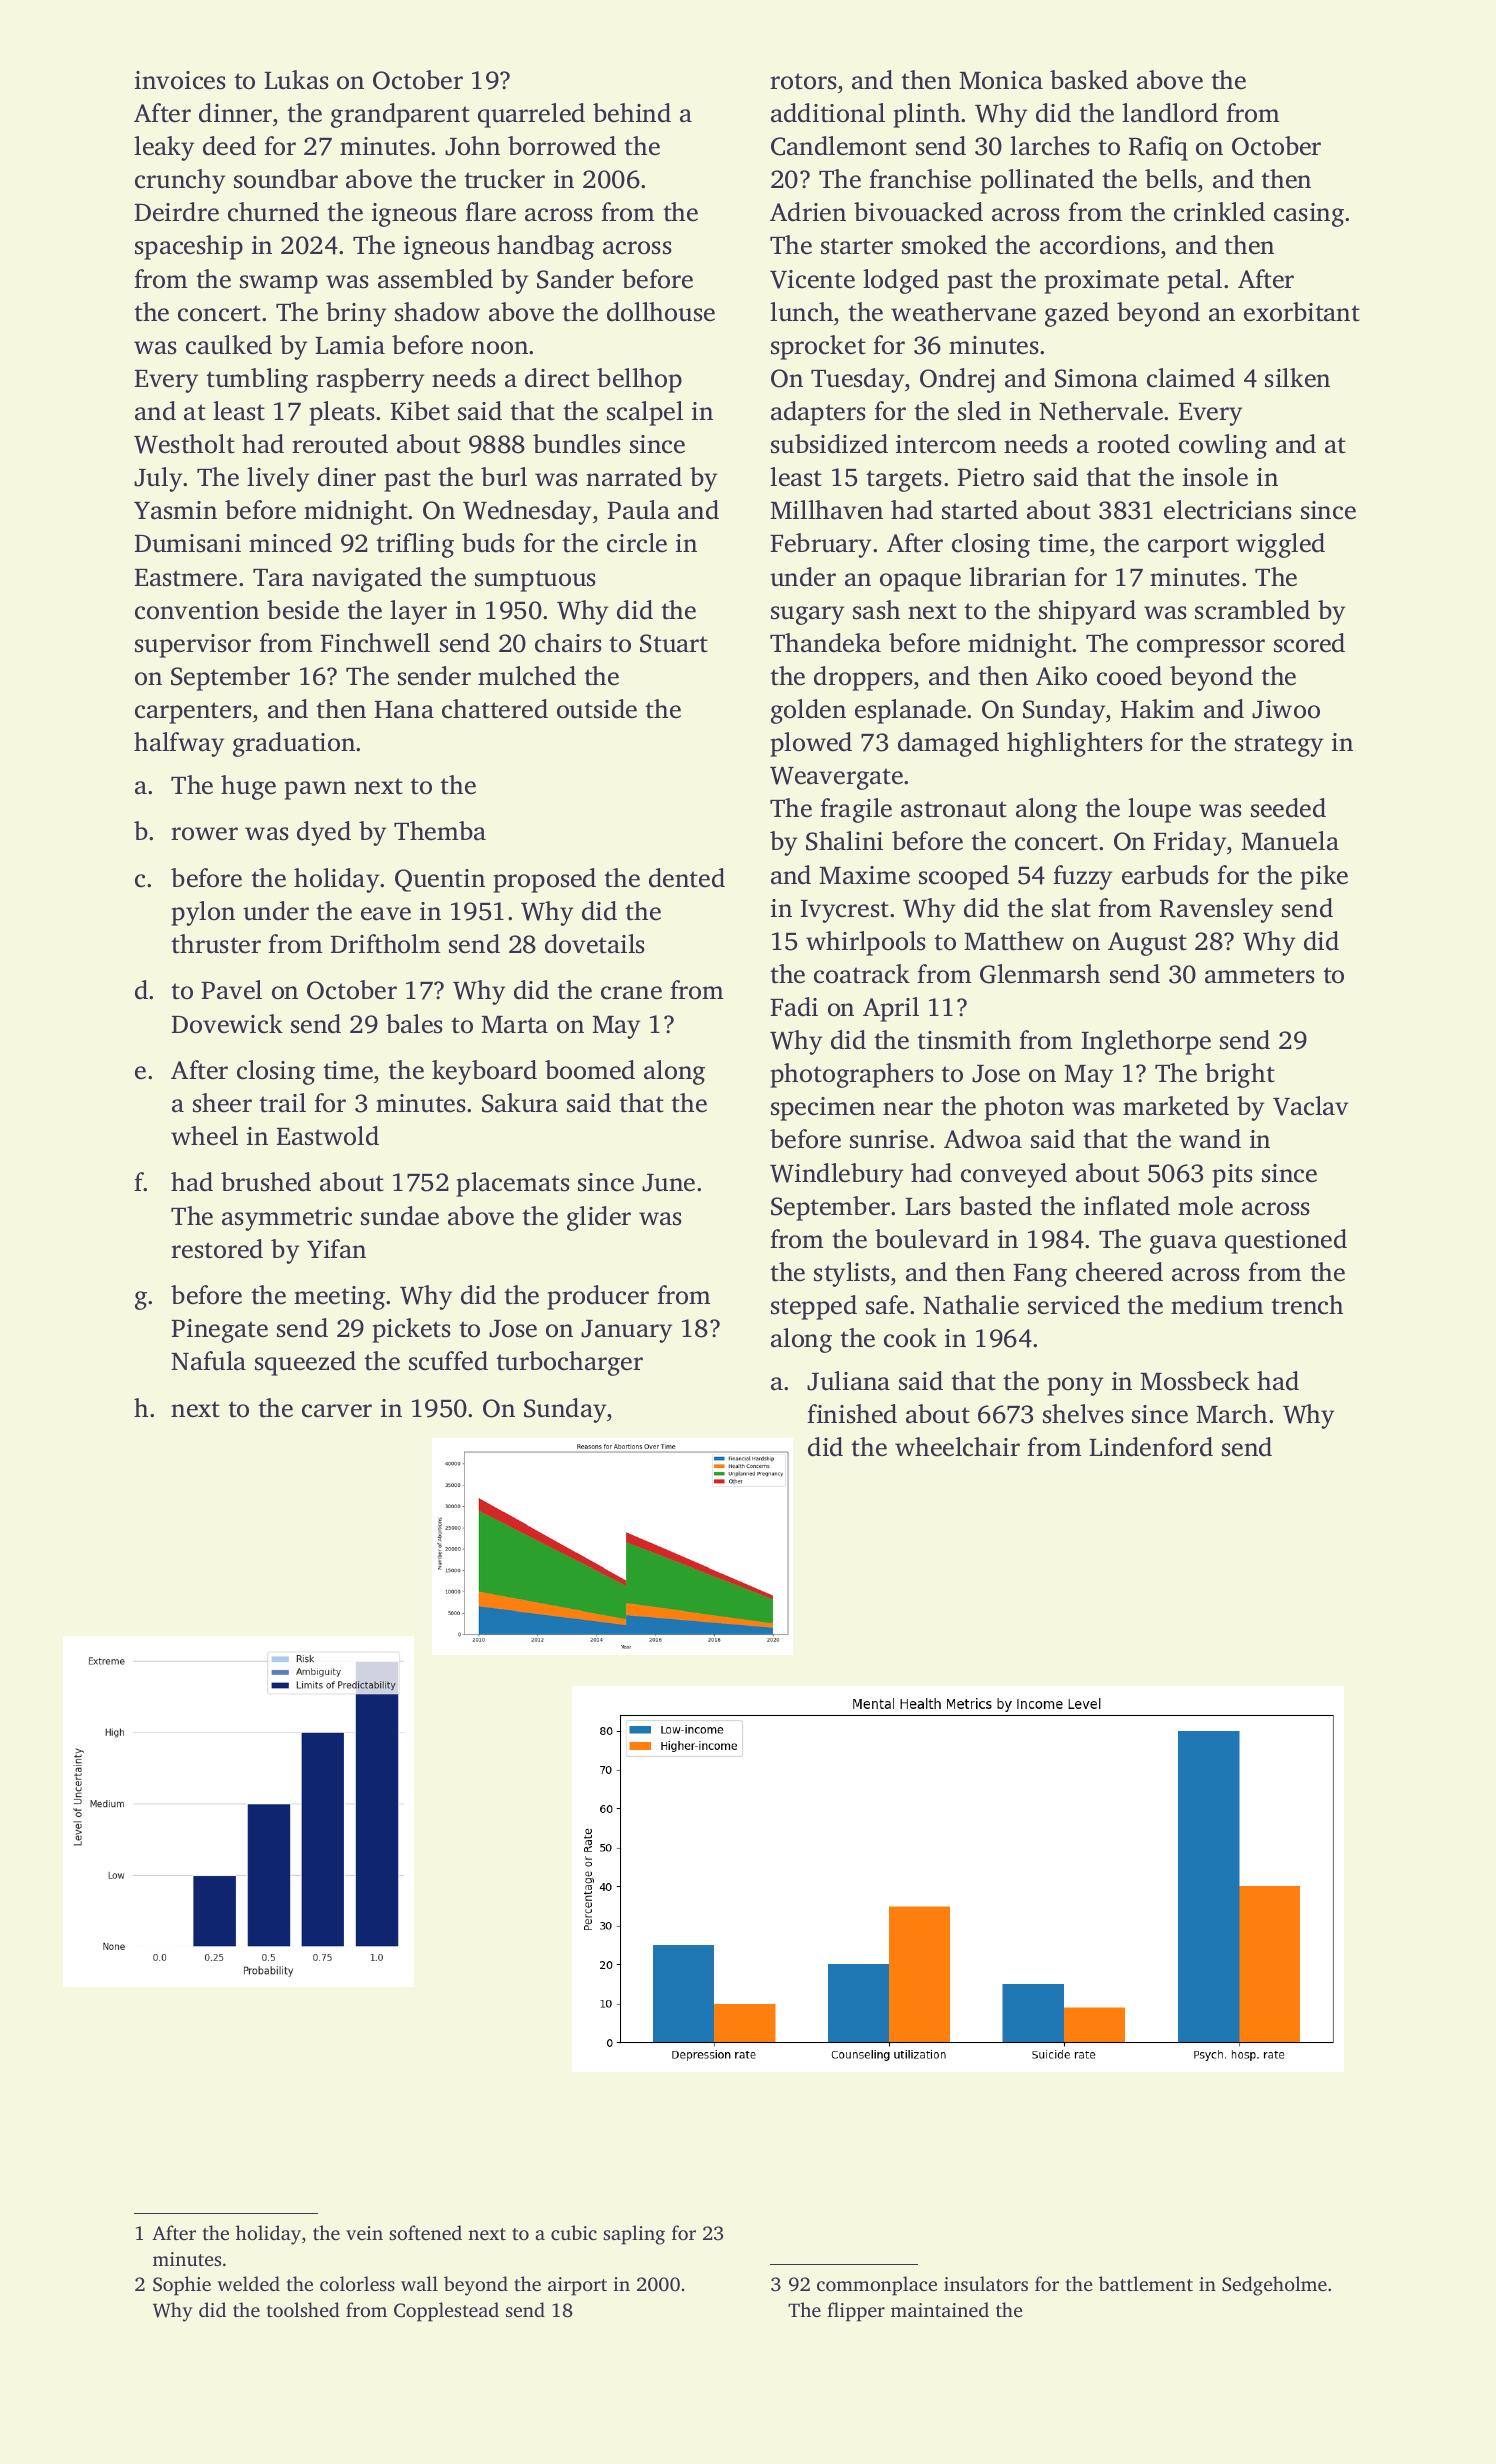 Image resolution: width=1496 pixels, height=2464 pixels. Describe the element at coordinates (632, 113) in the screenshot. I see `behind` at that location.
